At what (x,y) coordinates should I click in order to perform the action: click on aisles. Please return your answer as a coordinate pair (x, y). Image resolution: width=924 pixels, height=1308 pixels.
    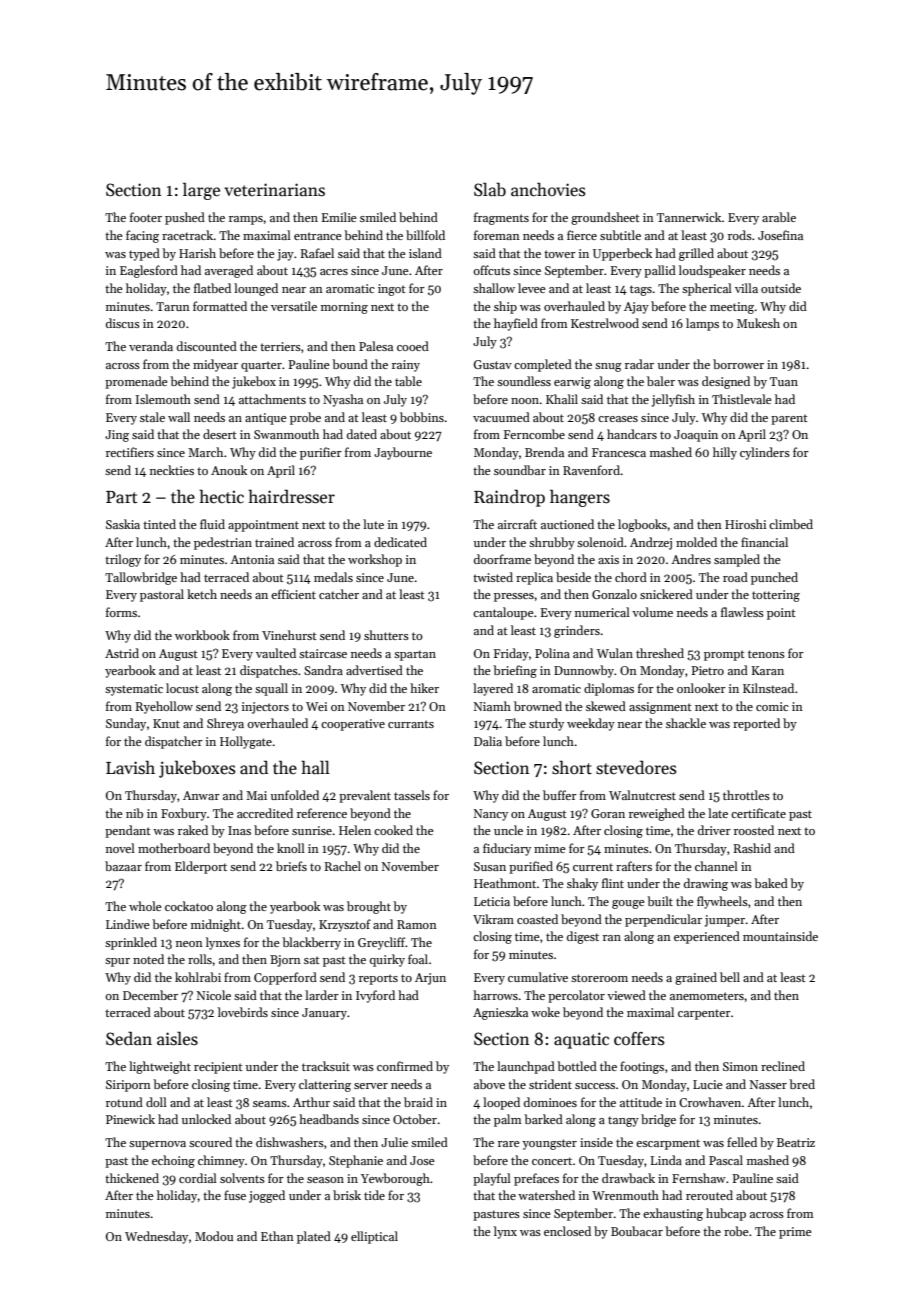
    Looking at the image, I should click on (177, 1038).
